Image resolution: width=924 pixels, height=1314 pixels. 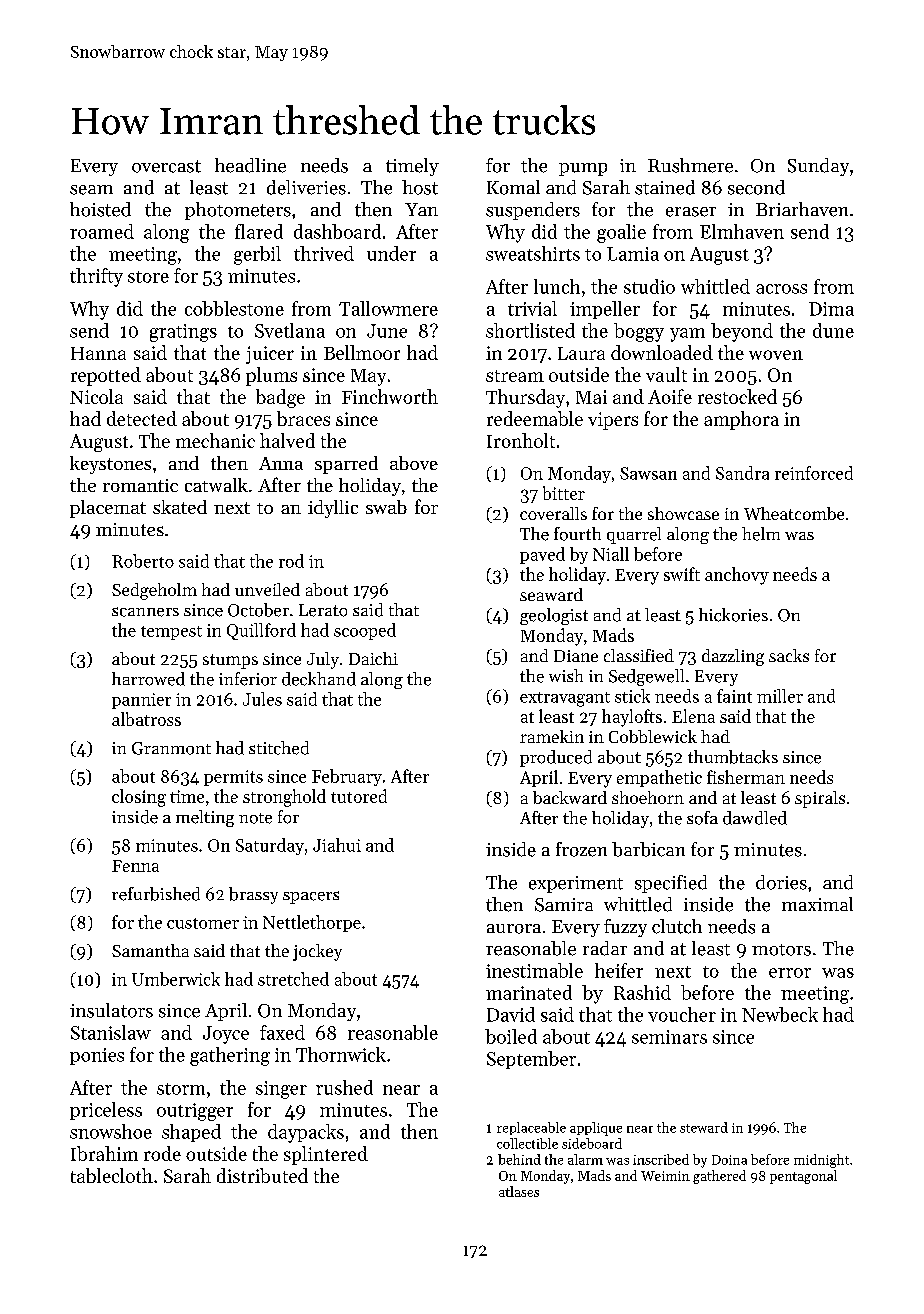 What do you see at coordinates (564, 493) in the screenshot?
I see `bitter` at bounding box center [564, 493].
